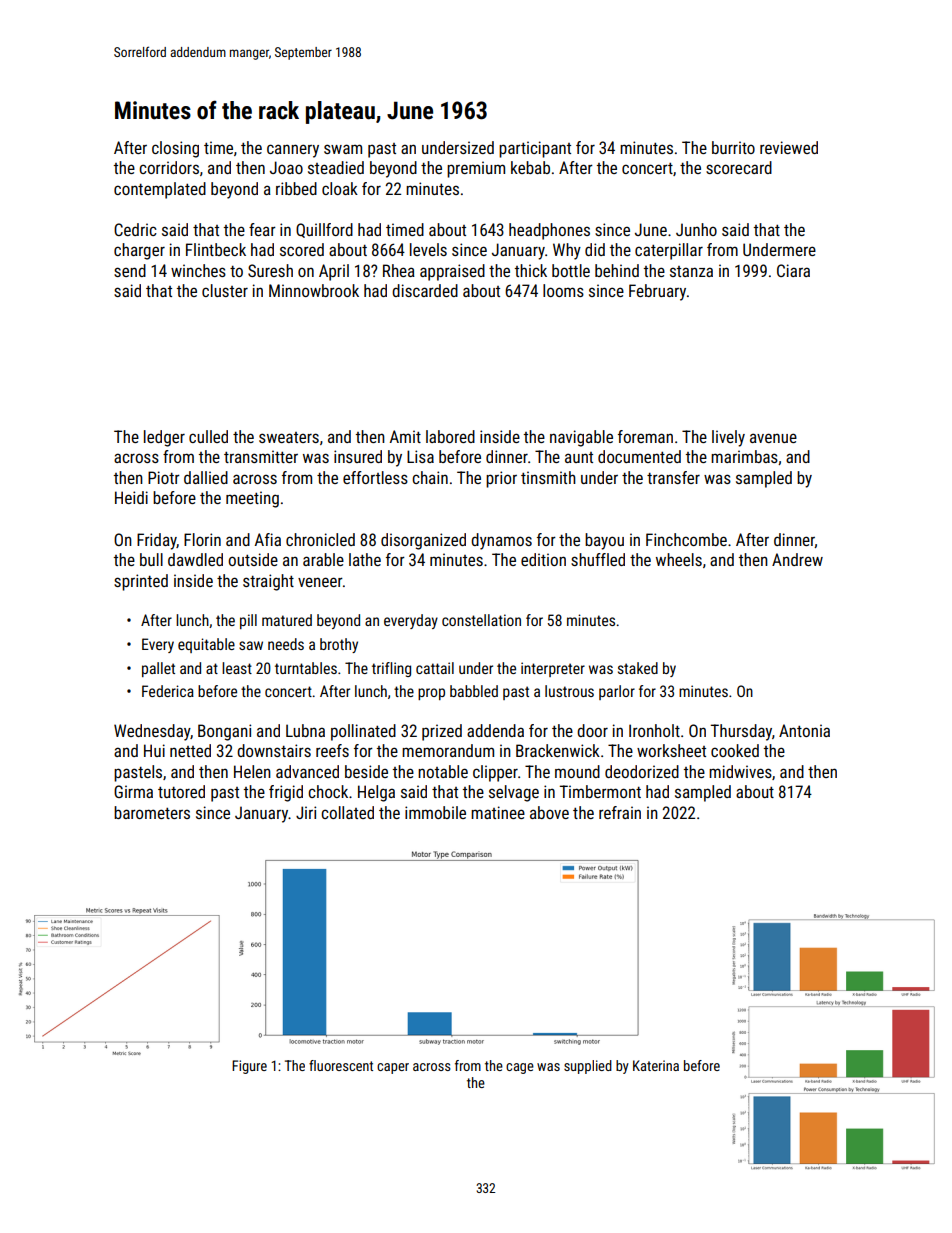  What do you see at coordinates (656, 1065) in the document?
I see `Katerina` at bounding box center [656, 1065].
